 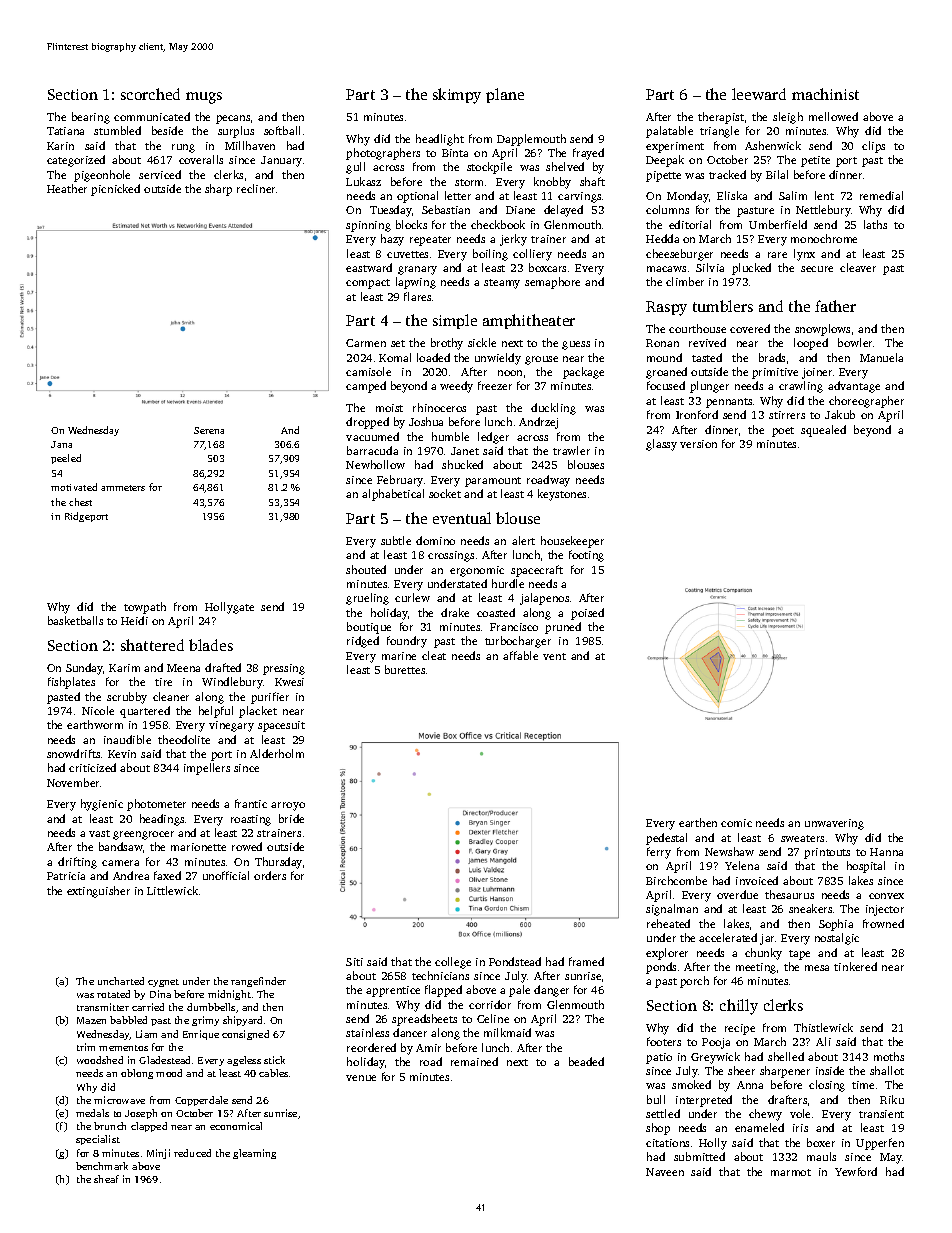 I want to click on towpath, so click(x=145, y=608).
